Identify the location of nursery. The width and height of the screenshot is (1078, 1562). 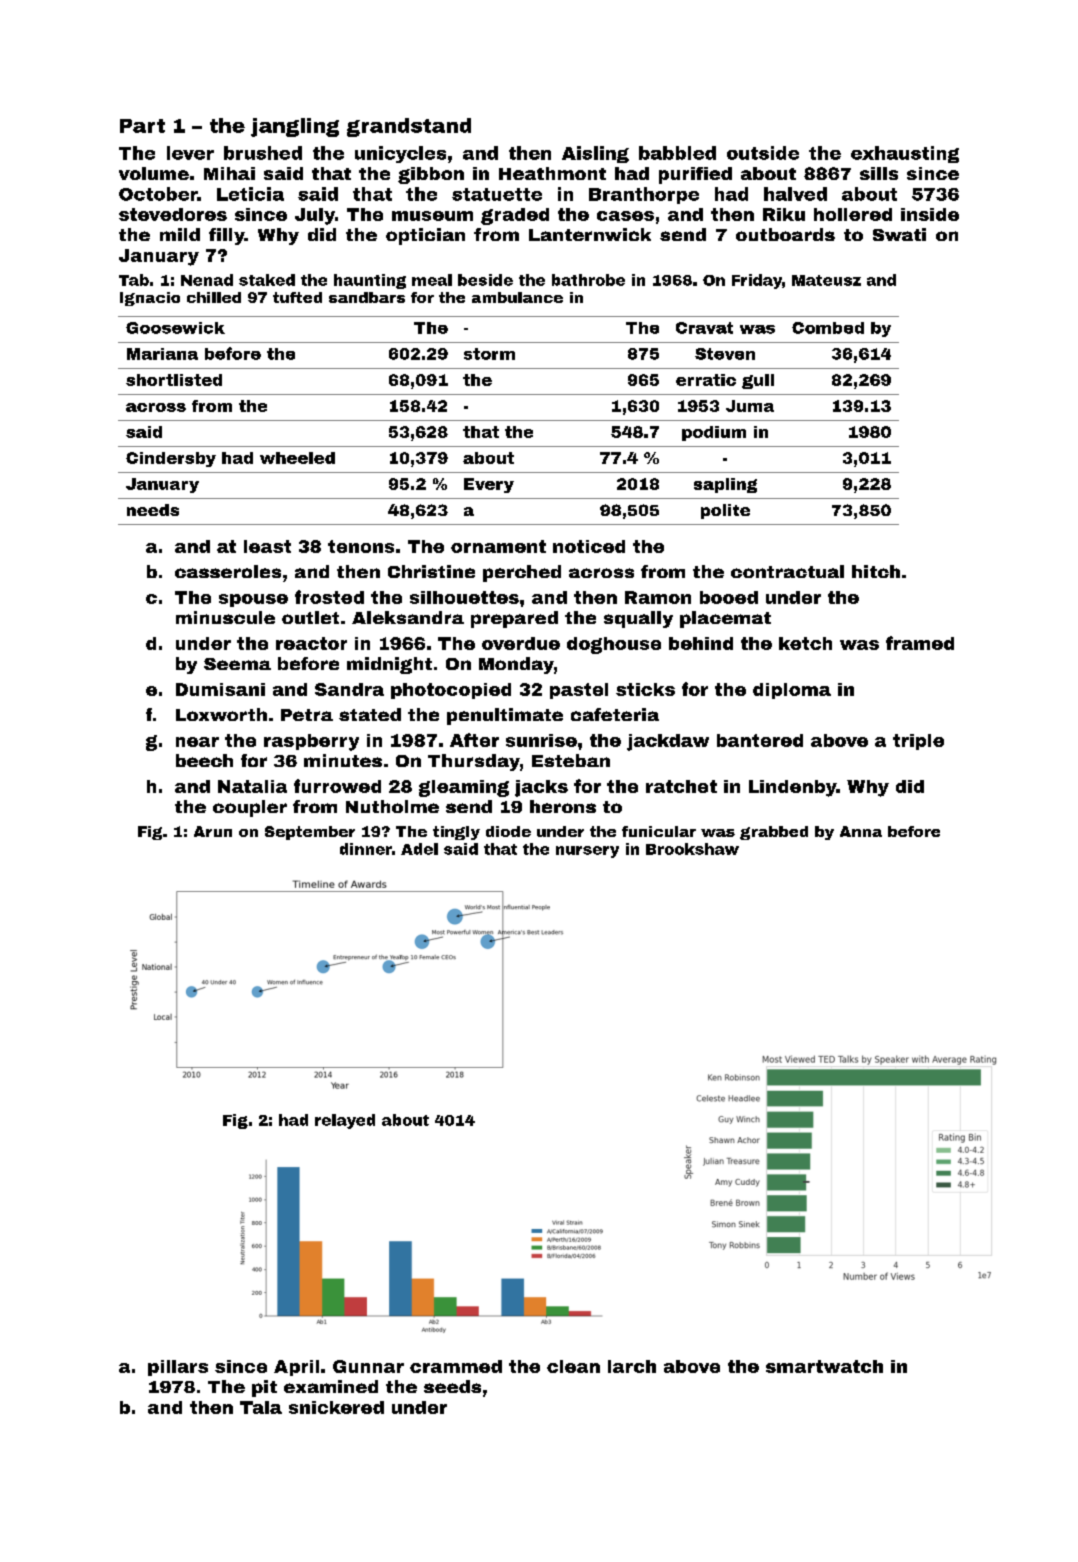
(587, 852).
